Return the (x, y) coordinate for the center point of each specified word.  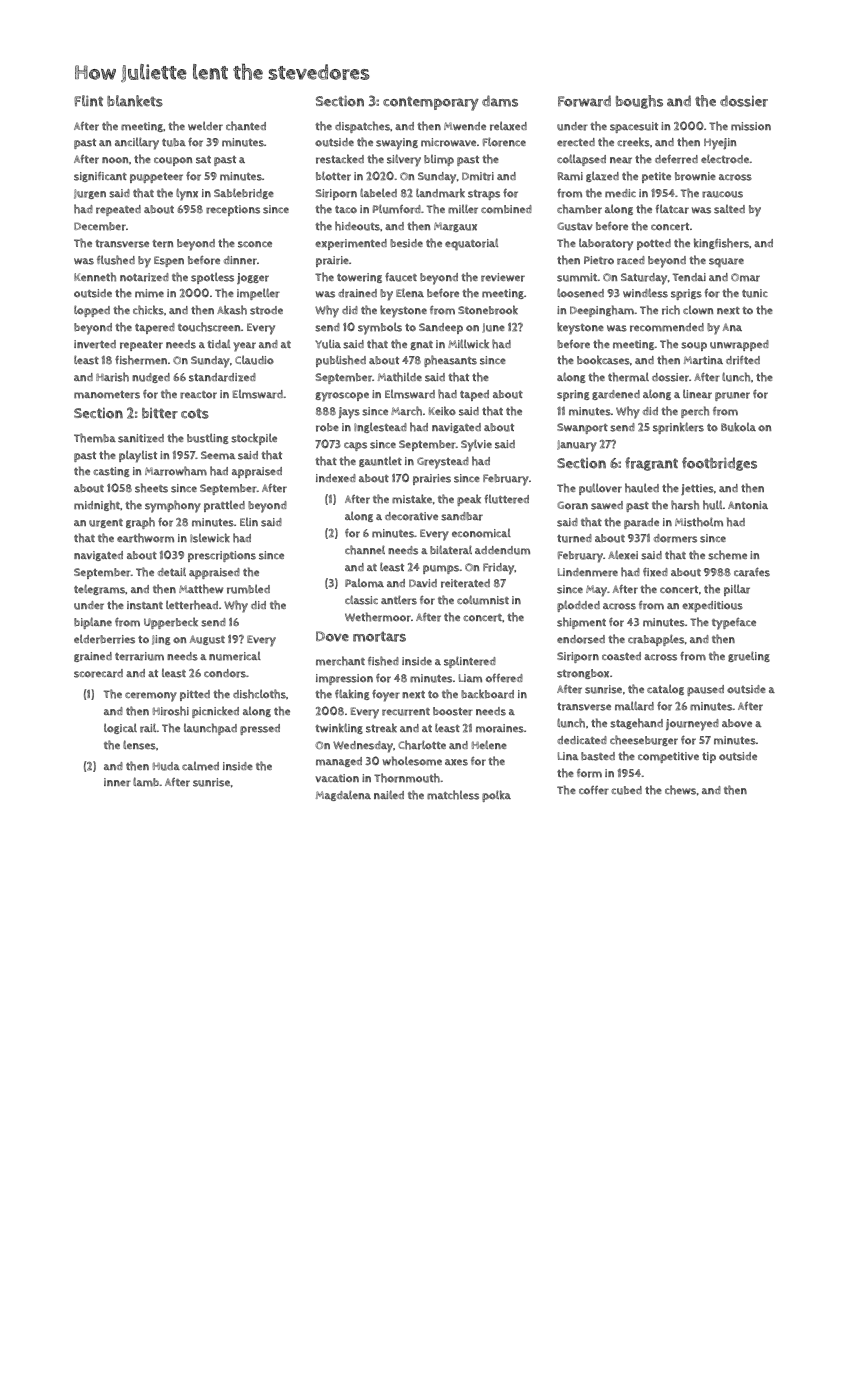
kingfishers (721, 243)
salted (729, 209)
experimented (351, 244)
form (589, 773)
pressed (260, 729)
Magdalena (343, 795)
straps (484, 195)
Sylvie (476, 445)
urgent (106, 523)
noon (115, 160)
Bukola (738, 427)
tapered (155, 328)
